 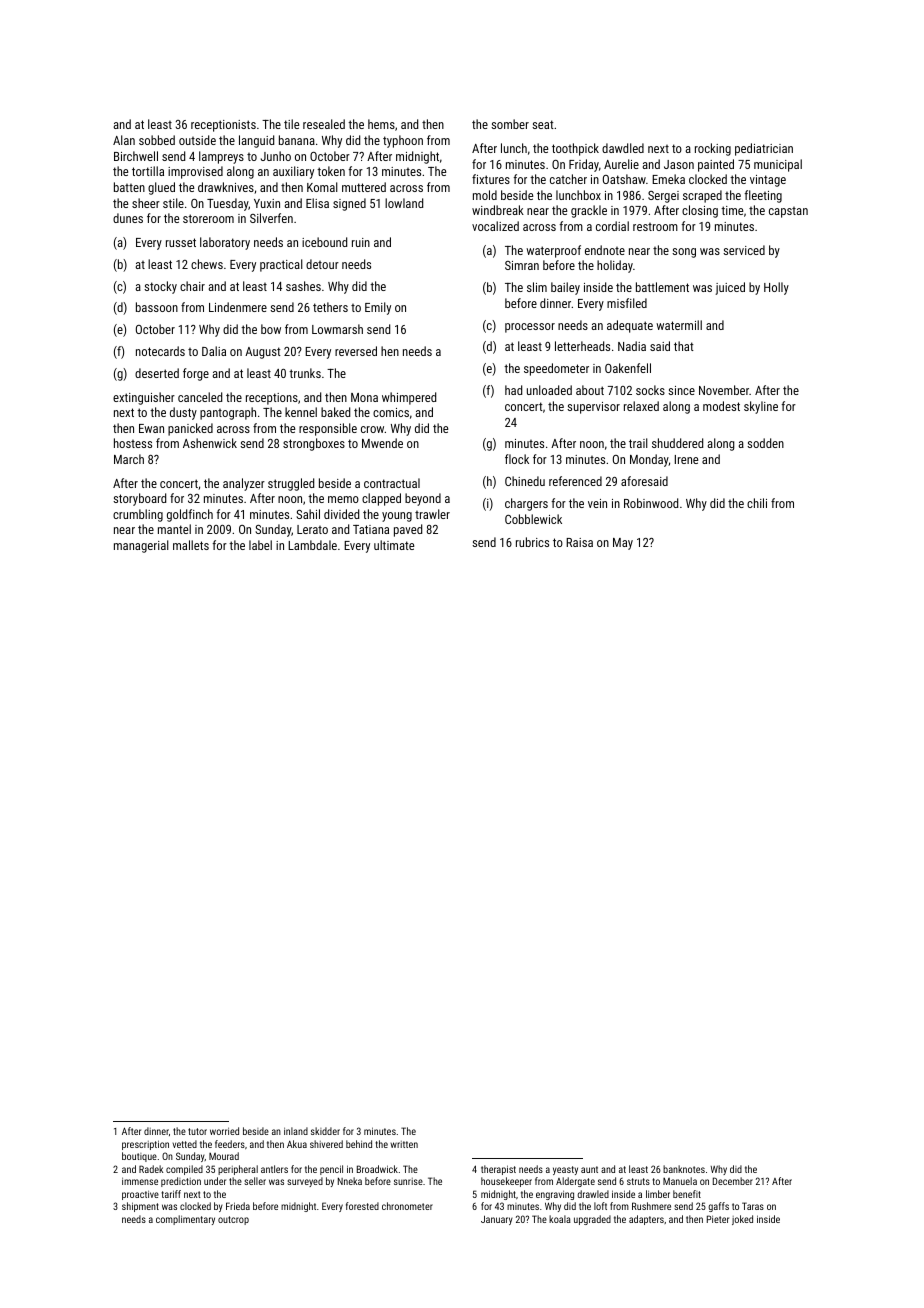 I want to click on Emily, so click(x=378, y=308).
